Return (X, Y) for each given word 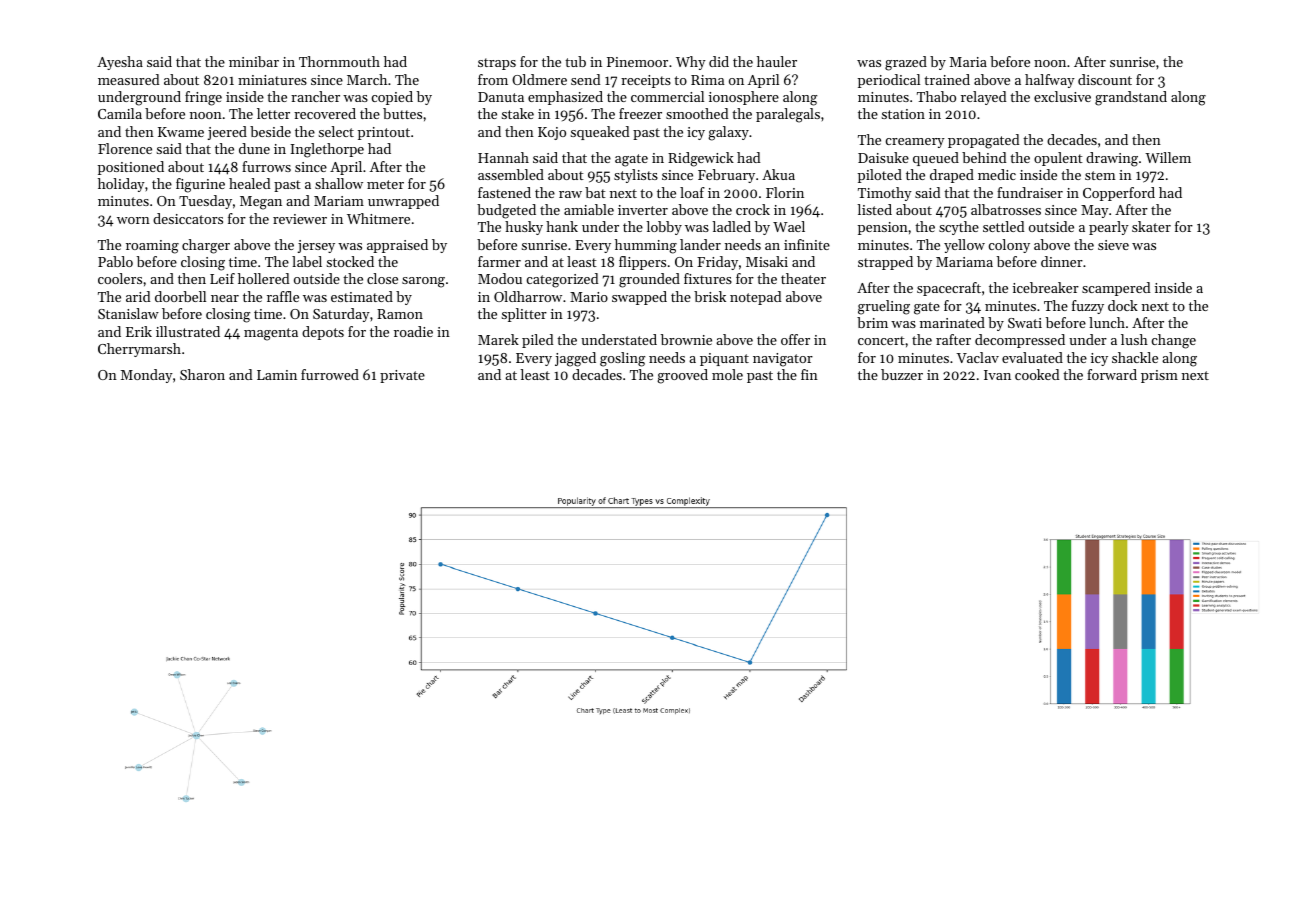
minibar (254, 61)
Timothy (885, 194)
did (719, 61)
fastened (504, 192)
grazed (906, 63)
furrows (266, 166)
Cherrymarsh (139, 350)
